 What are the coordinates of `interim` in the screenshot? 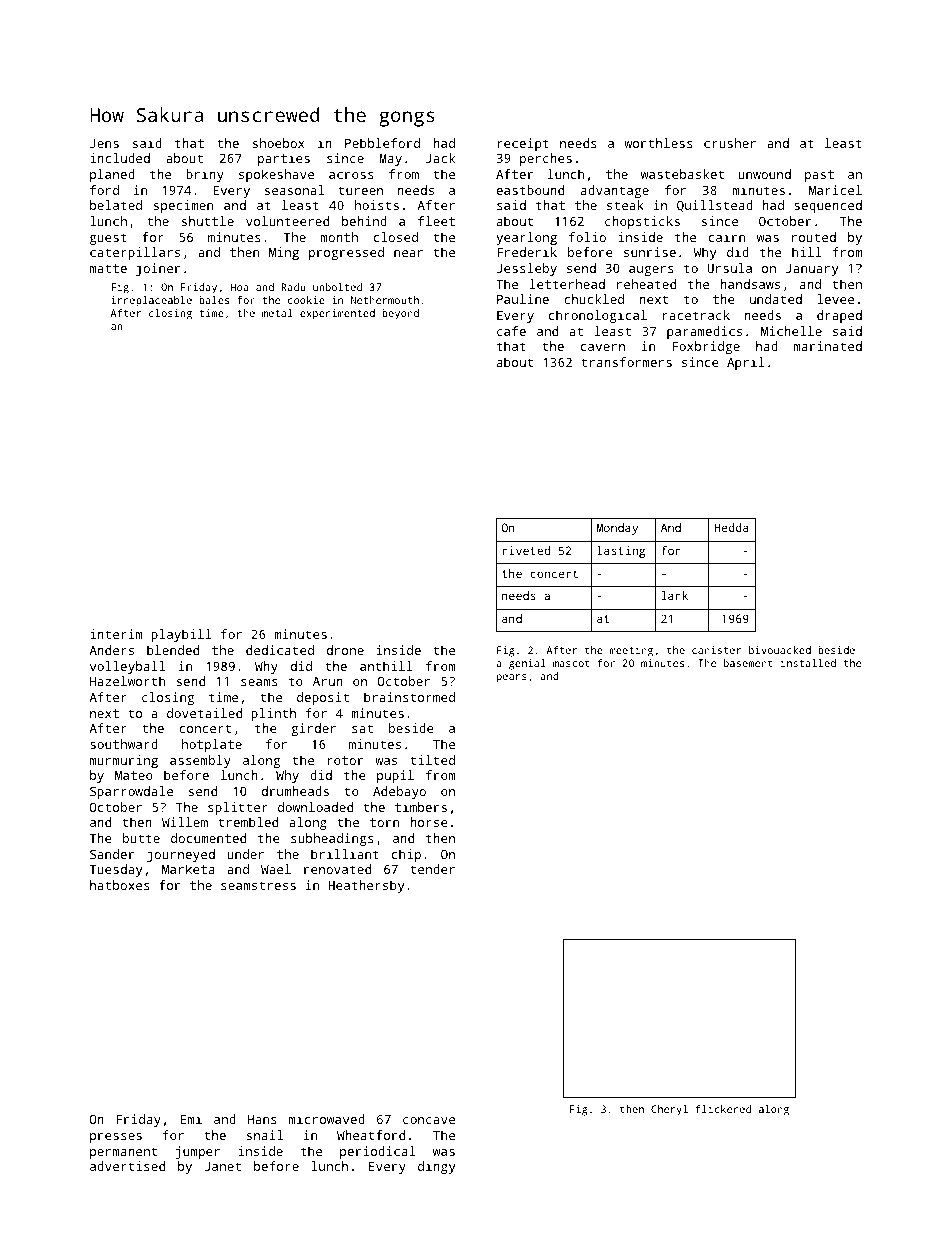 It's located at (116, 634).
